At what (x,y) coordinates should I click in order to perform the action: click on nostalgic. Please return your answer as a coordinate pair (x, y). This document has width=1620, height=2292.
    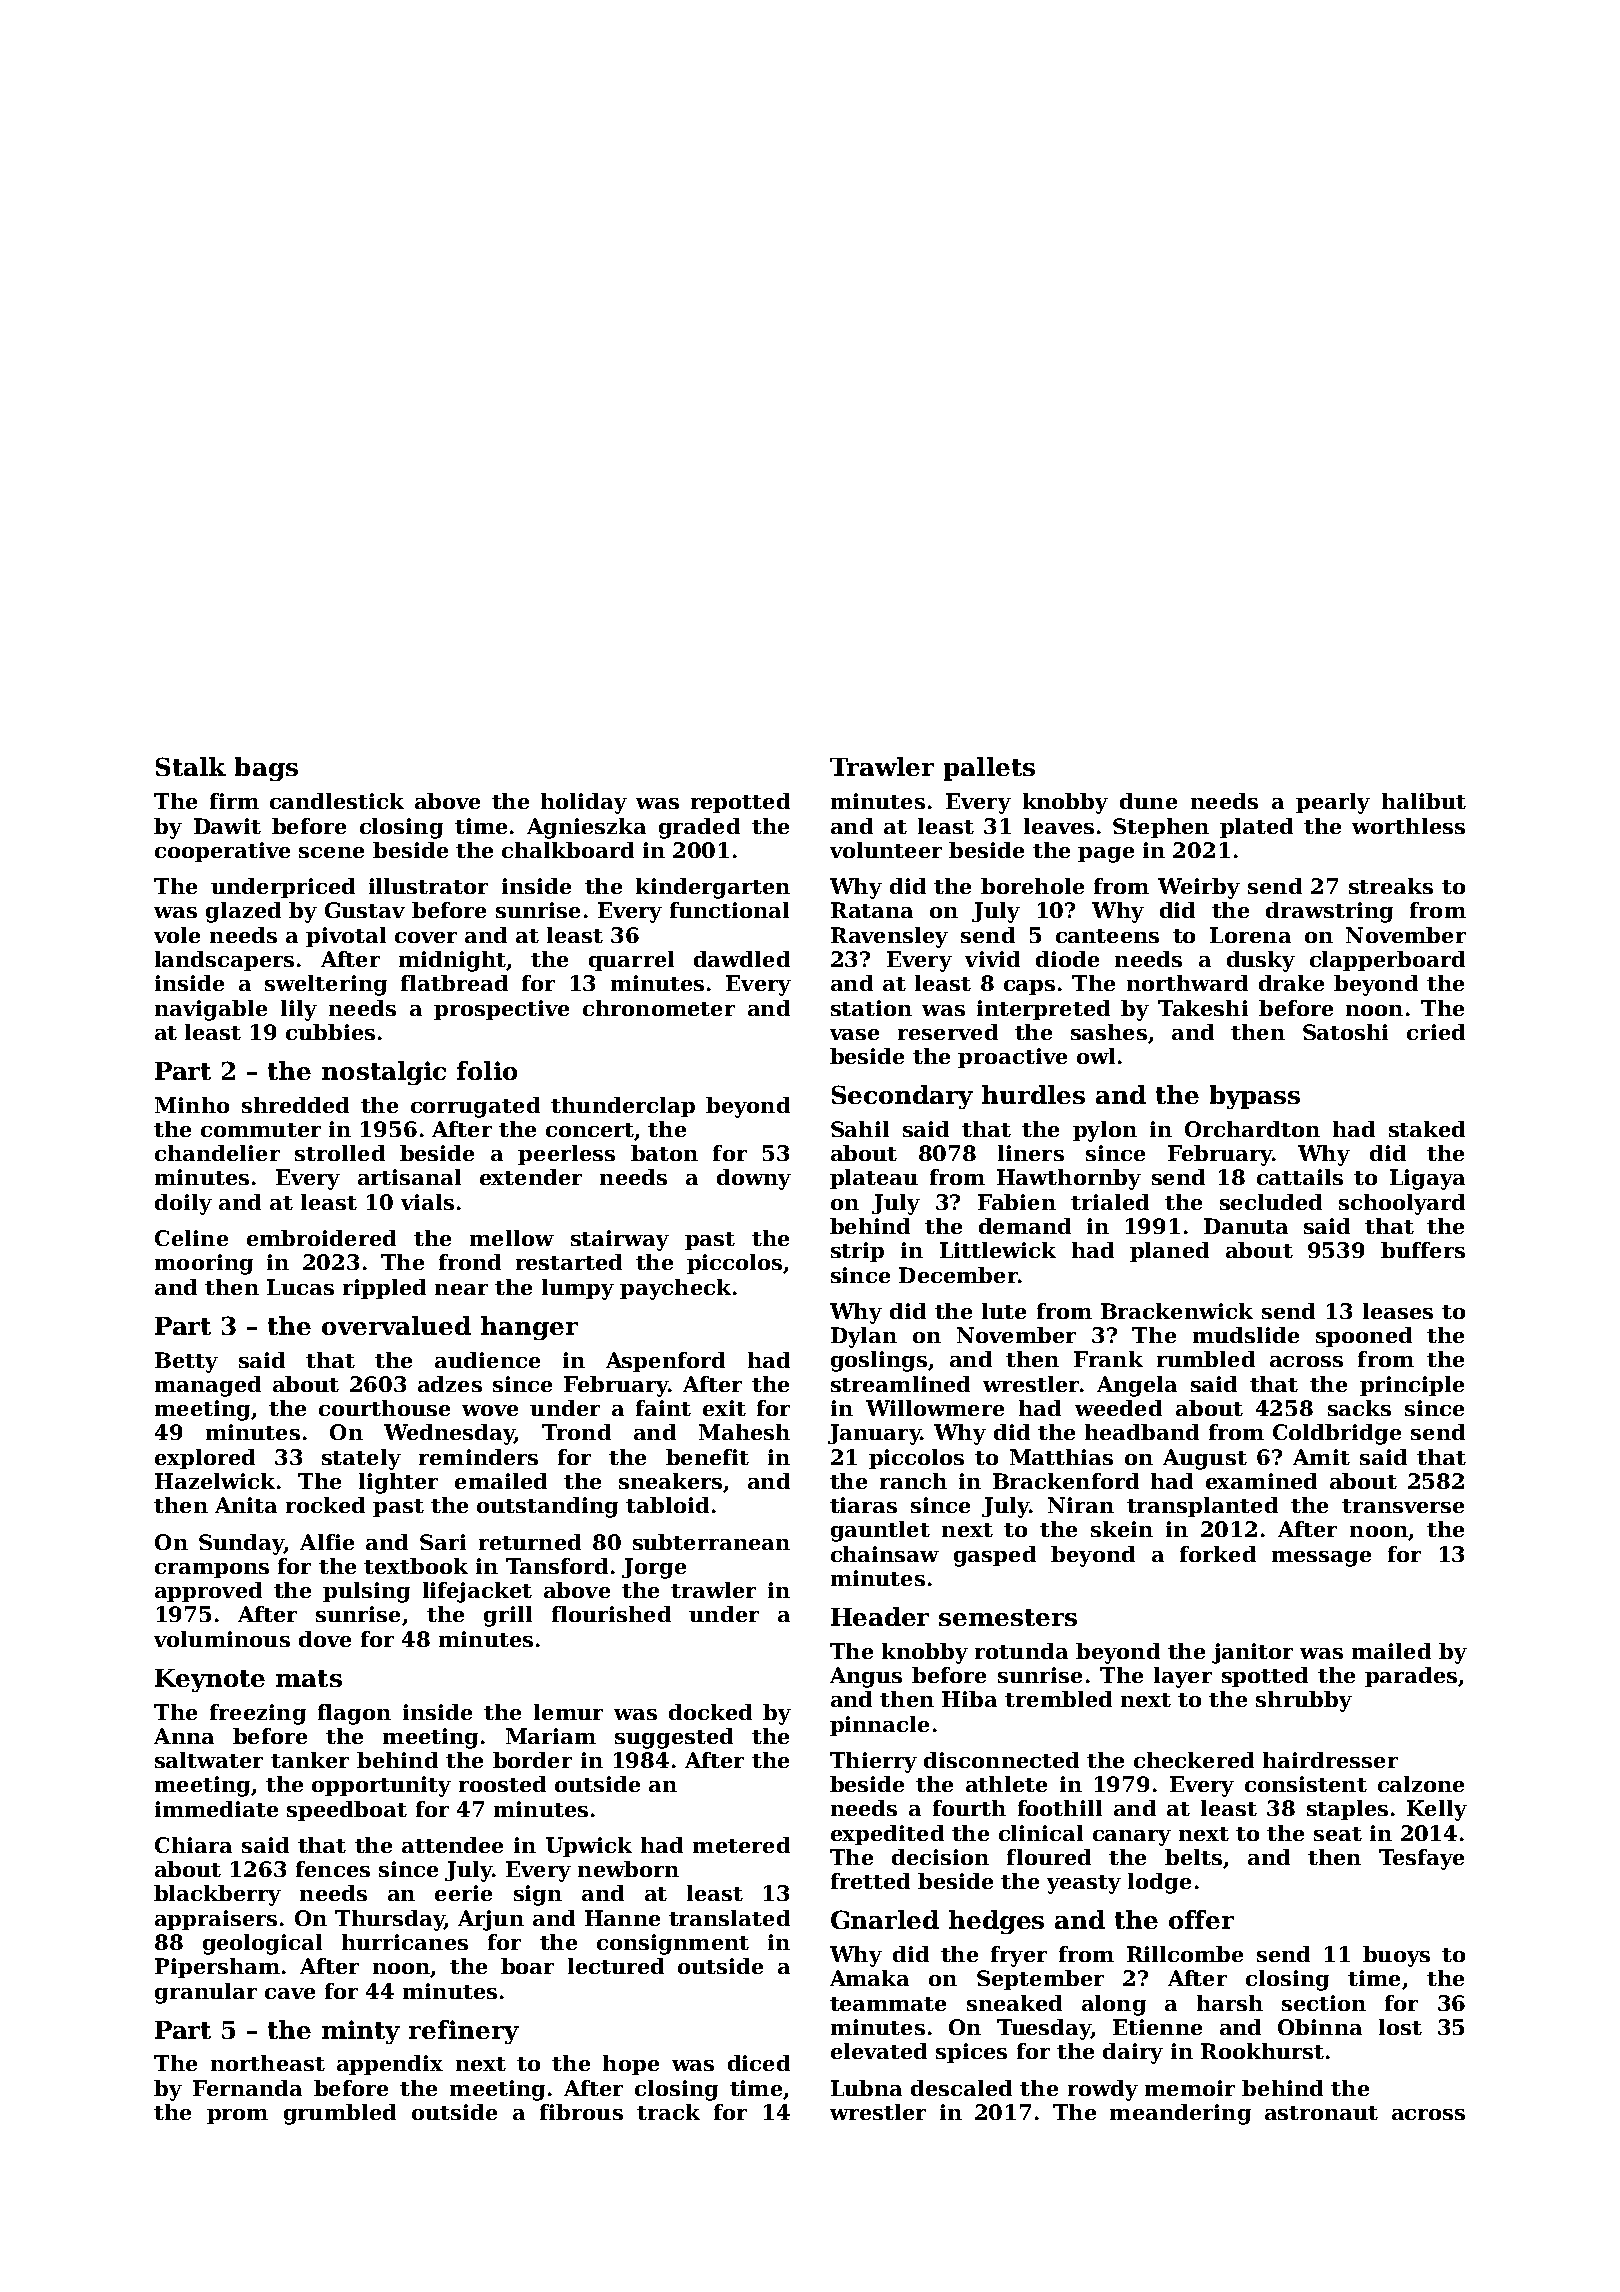
    Looking at the image, I should click on (384, 1073).
